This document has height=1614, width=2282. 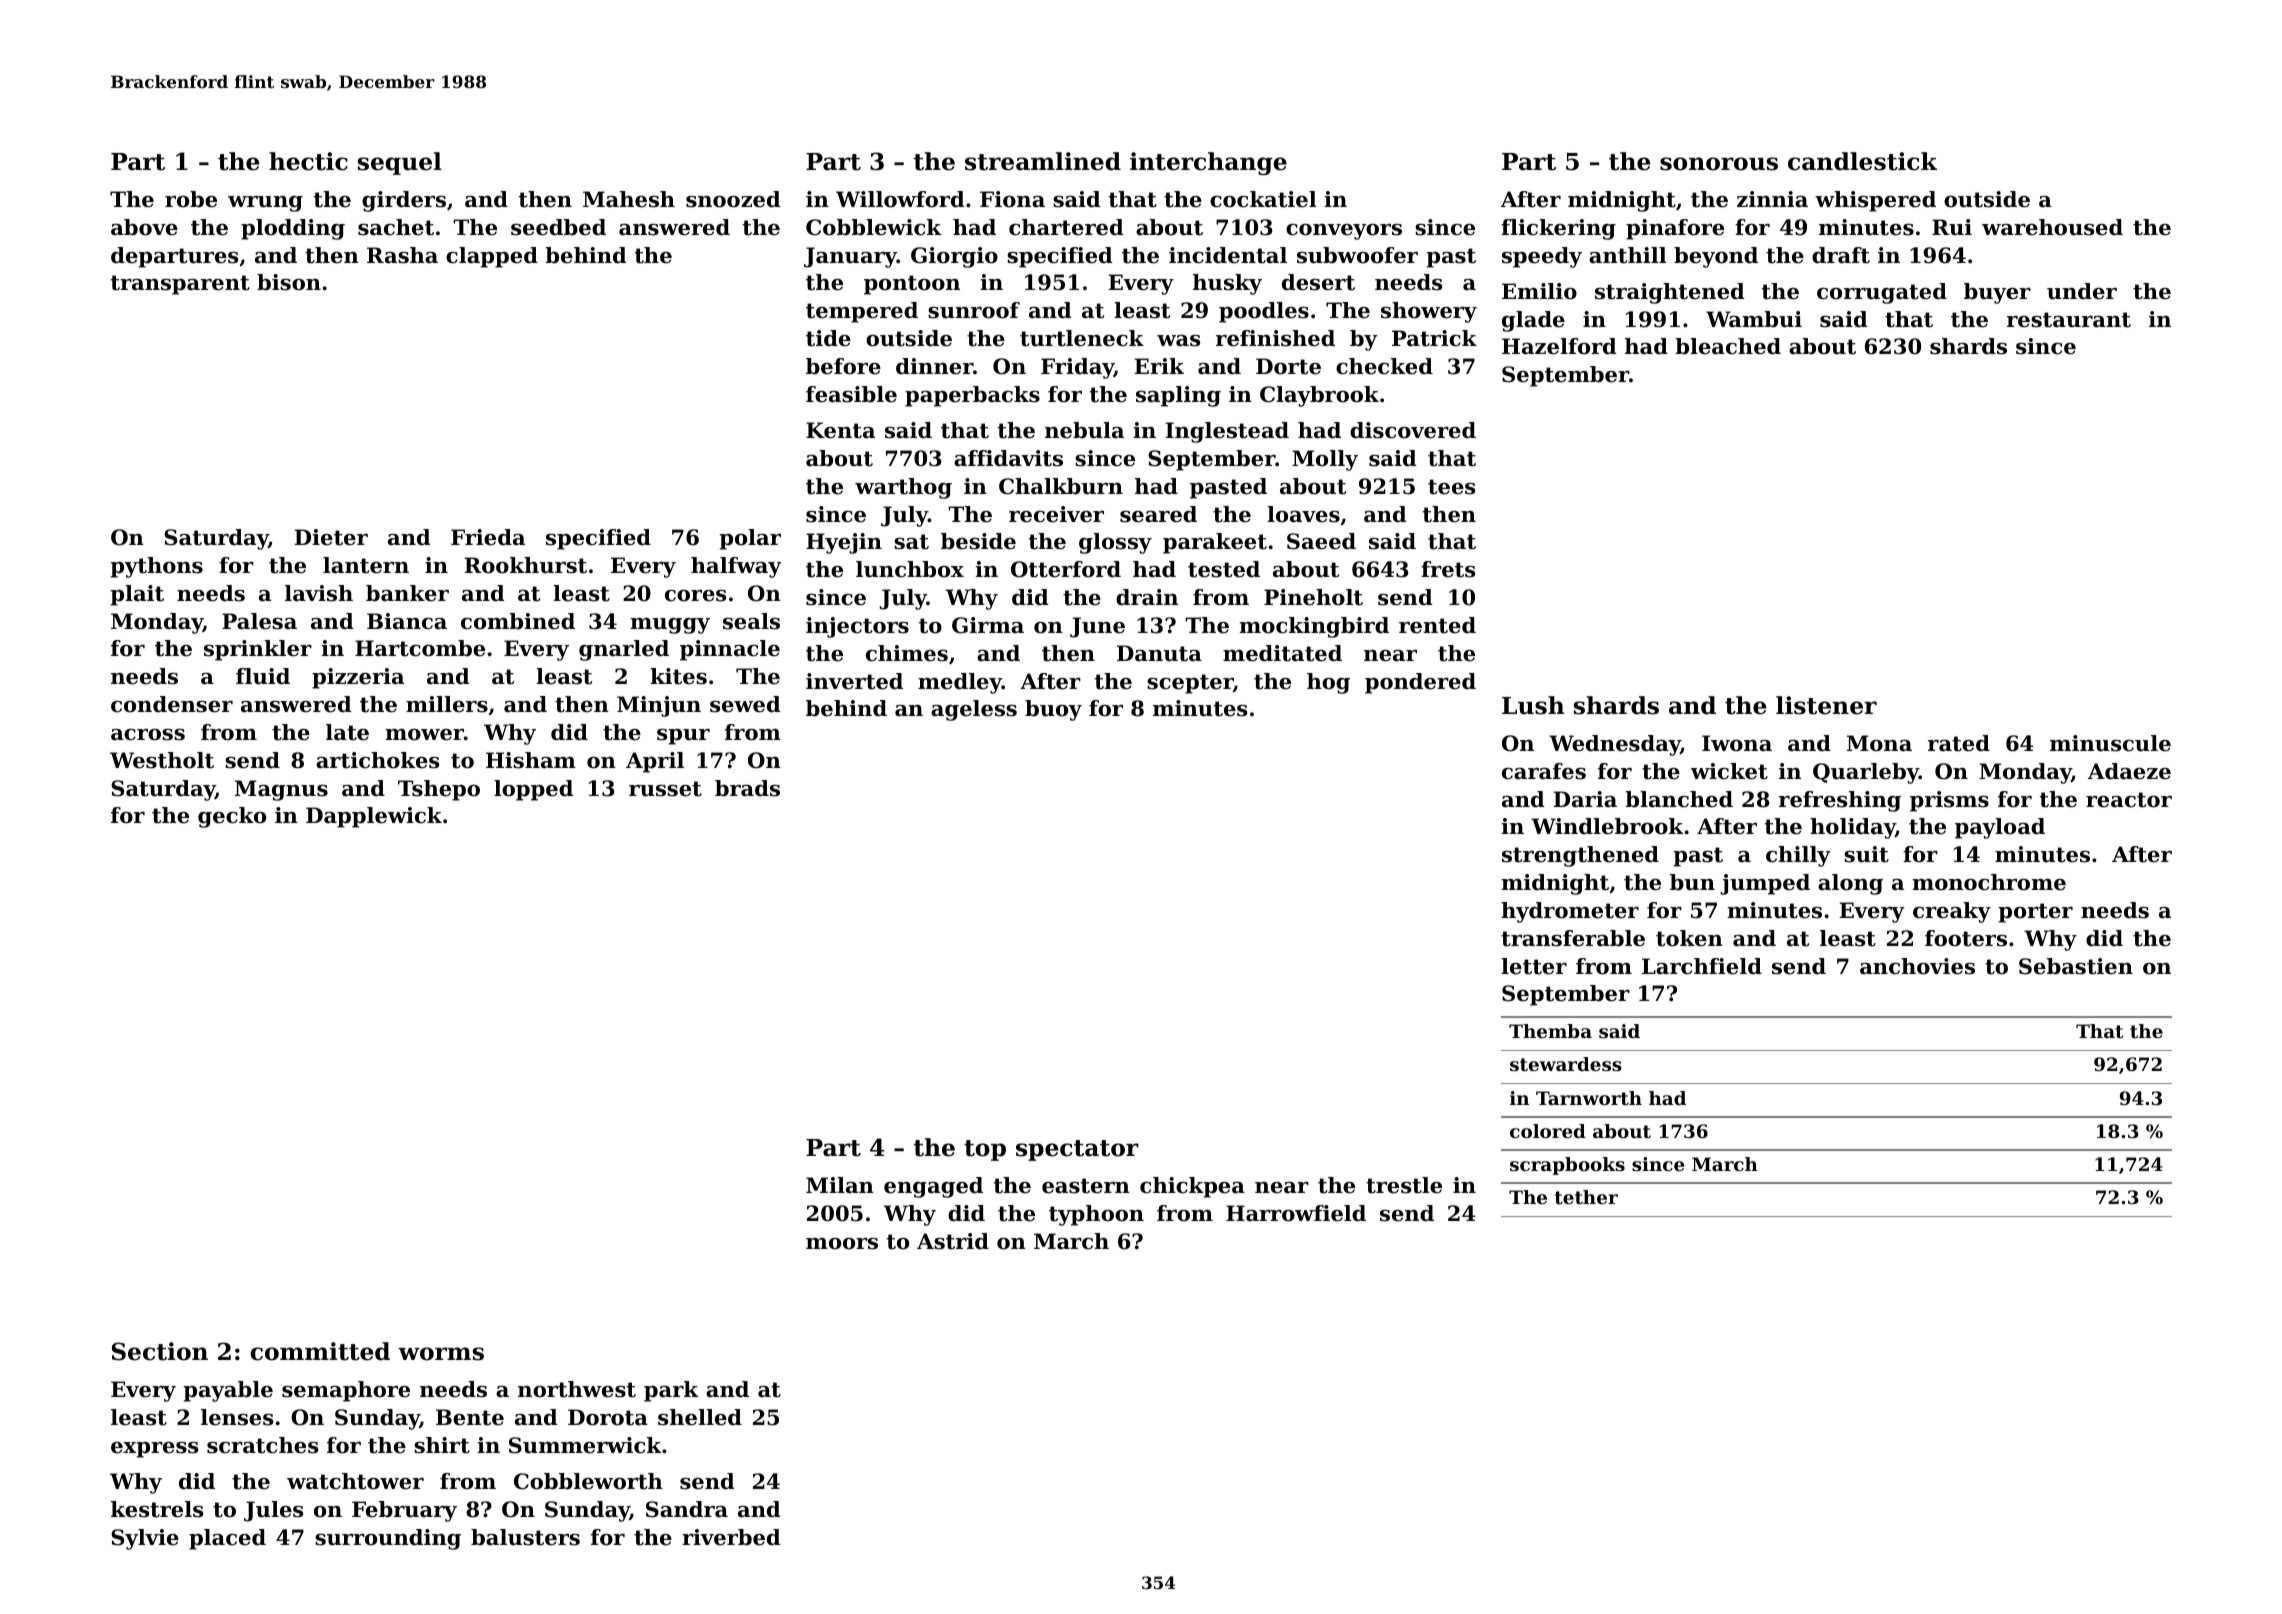 I want to click on condenser, so click(x=172, y=704).
